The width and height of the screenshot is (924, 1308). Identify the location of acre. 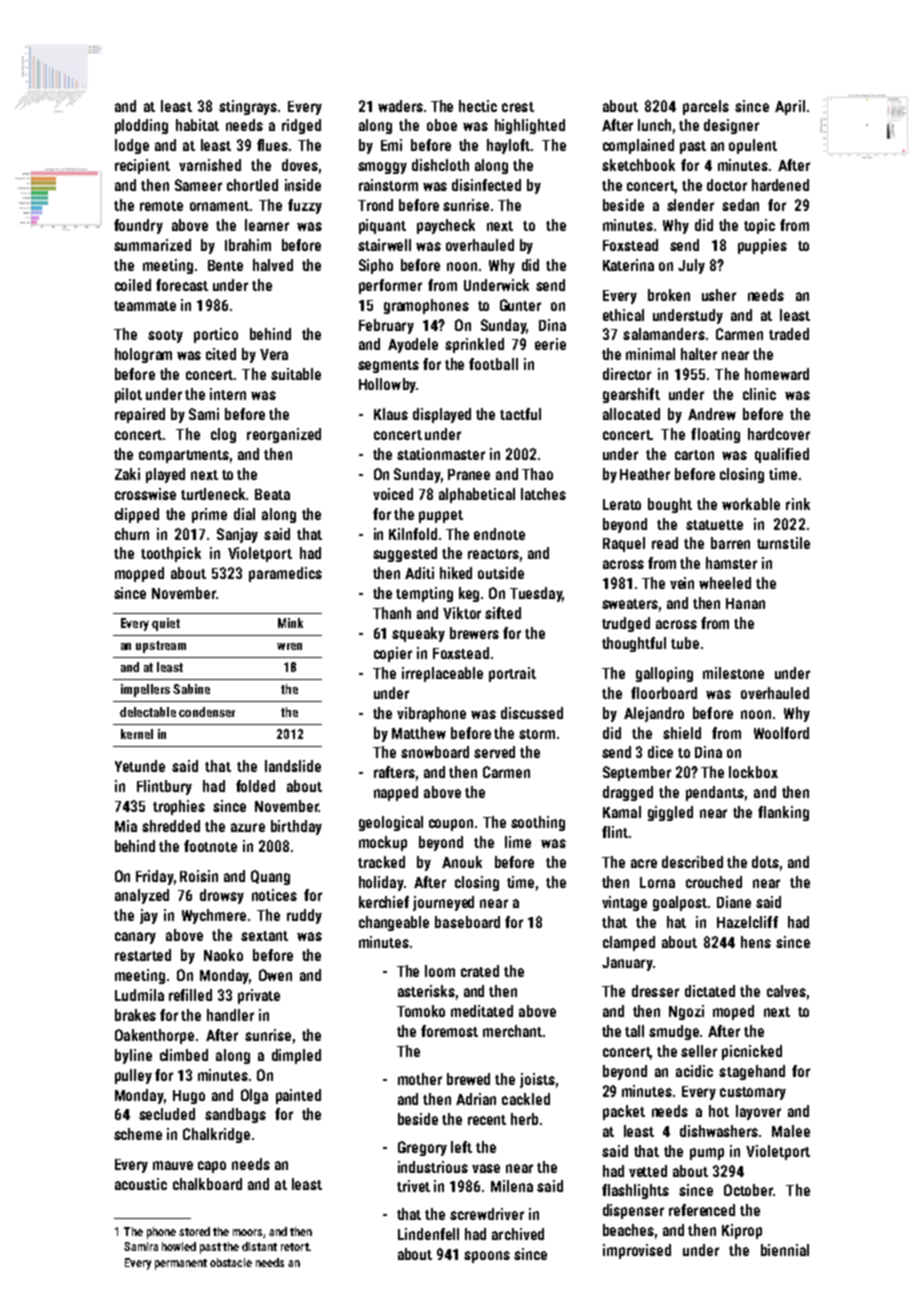
(644, 863).
